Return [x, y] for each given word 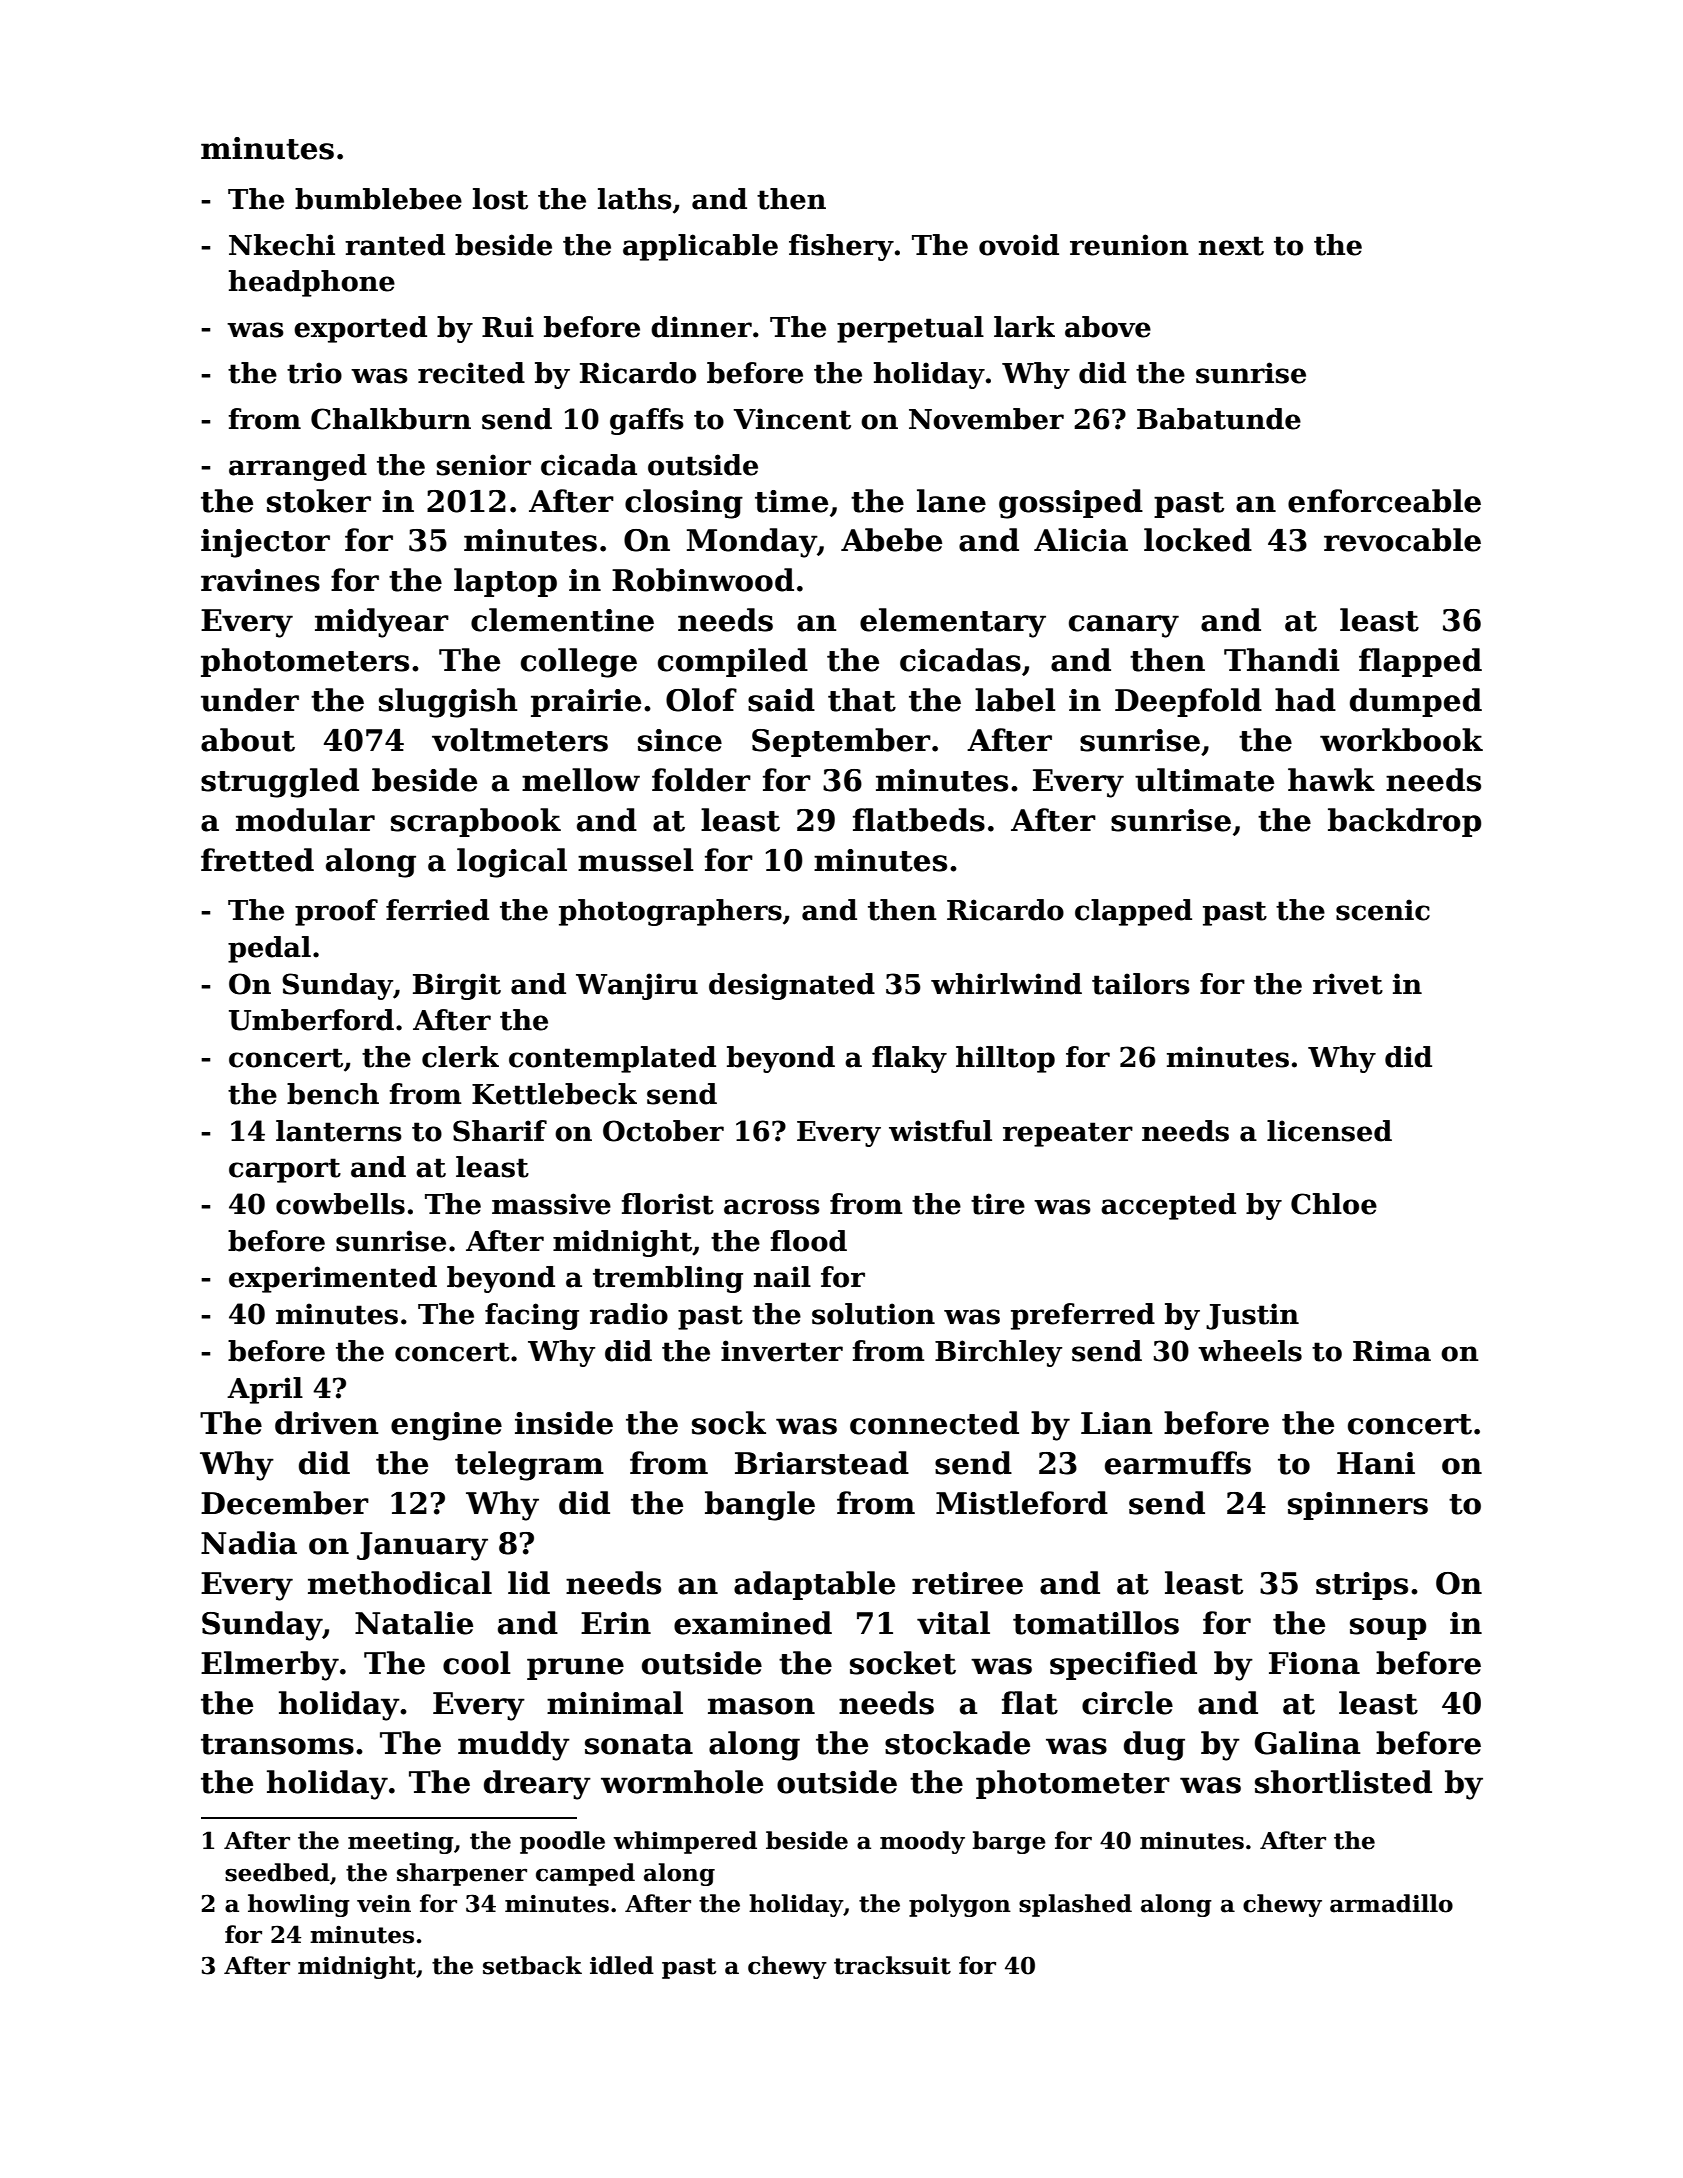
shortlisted [1343, 1782]
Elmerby [270, 1666]
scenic [1383, 910]
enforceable [1384, 501]
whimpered [685, 1842]
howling [299, 1905]
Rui [508, 327]
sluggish [448, 703]
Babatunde [1219, 419]
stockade [957, 1743]
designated [792, 986]
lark [1024, 327]
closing [684, 504]
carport [285, 1170]
